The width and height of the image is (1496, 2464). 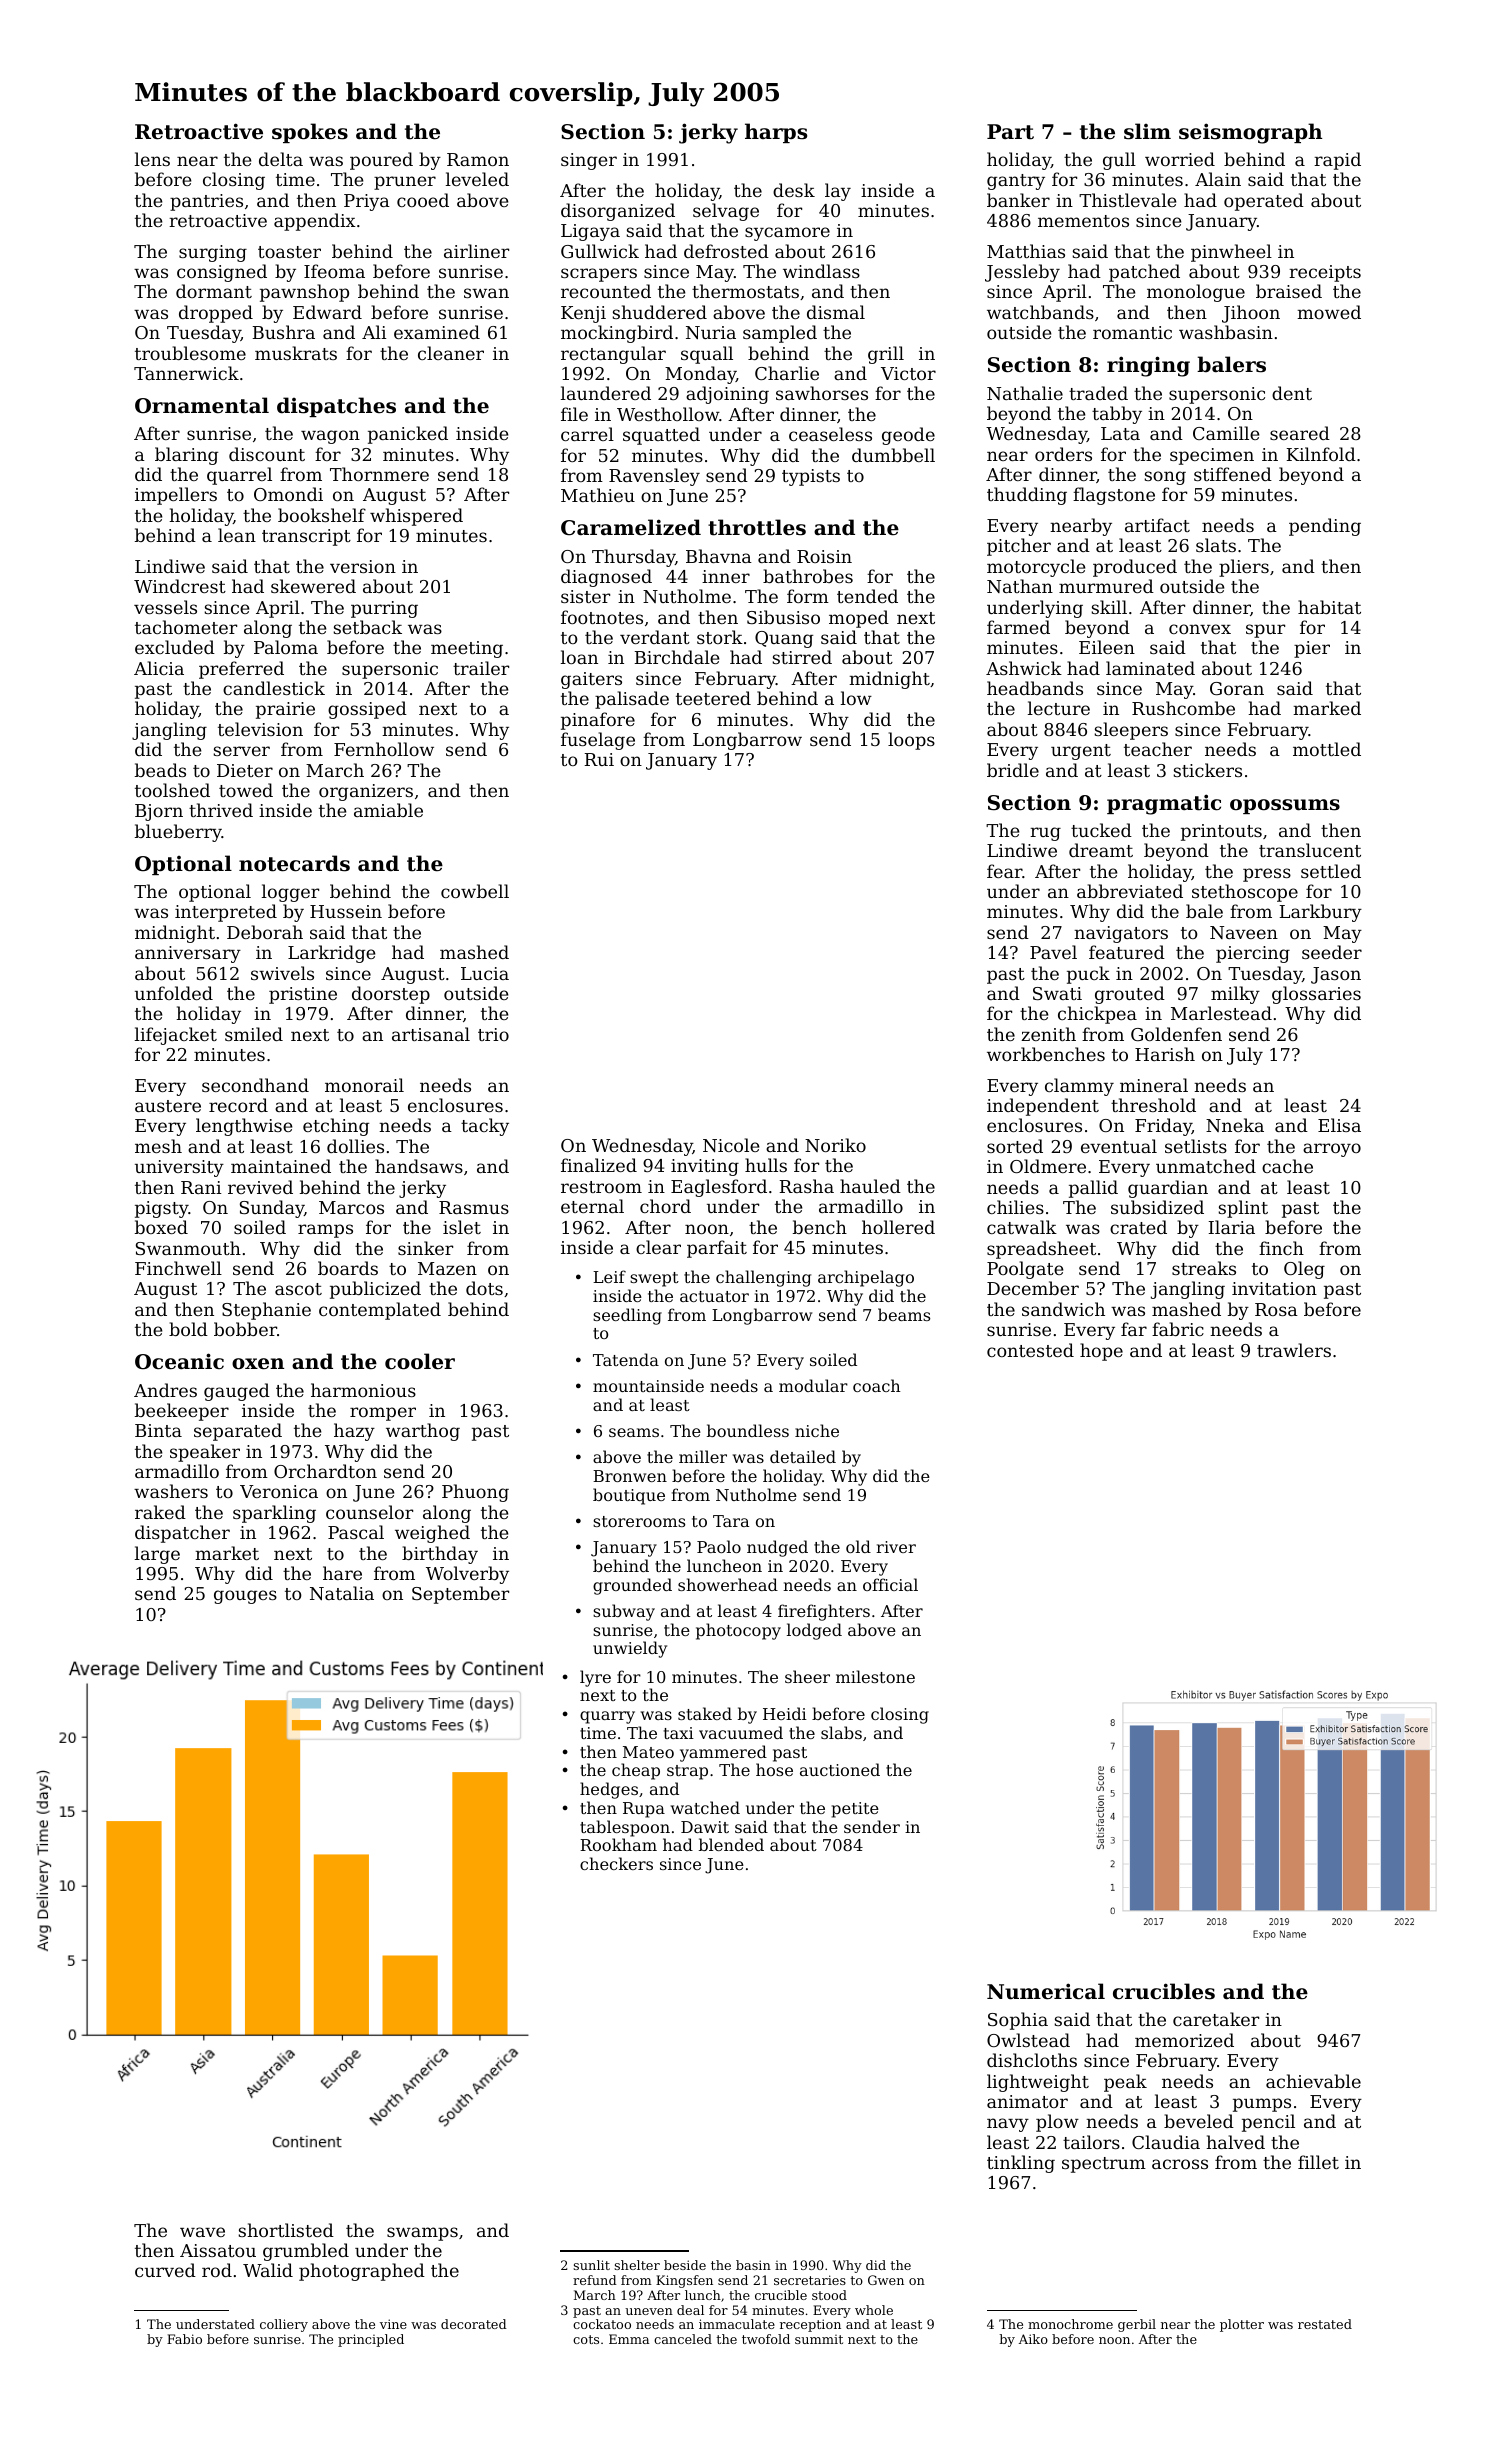 I want to click on seismograph, so click(x=1250, y=133).
